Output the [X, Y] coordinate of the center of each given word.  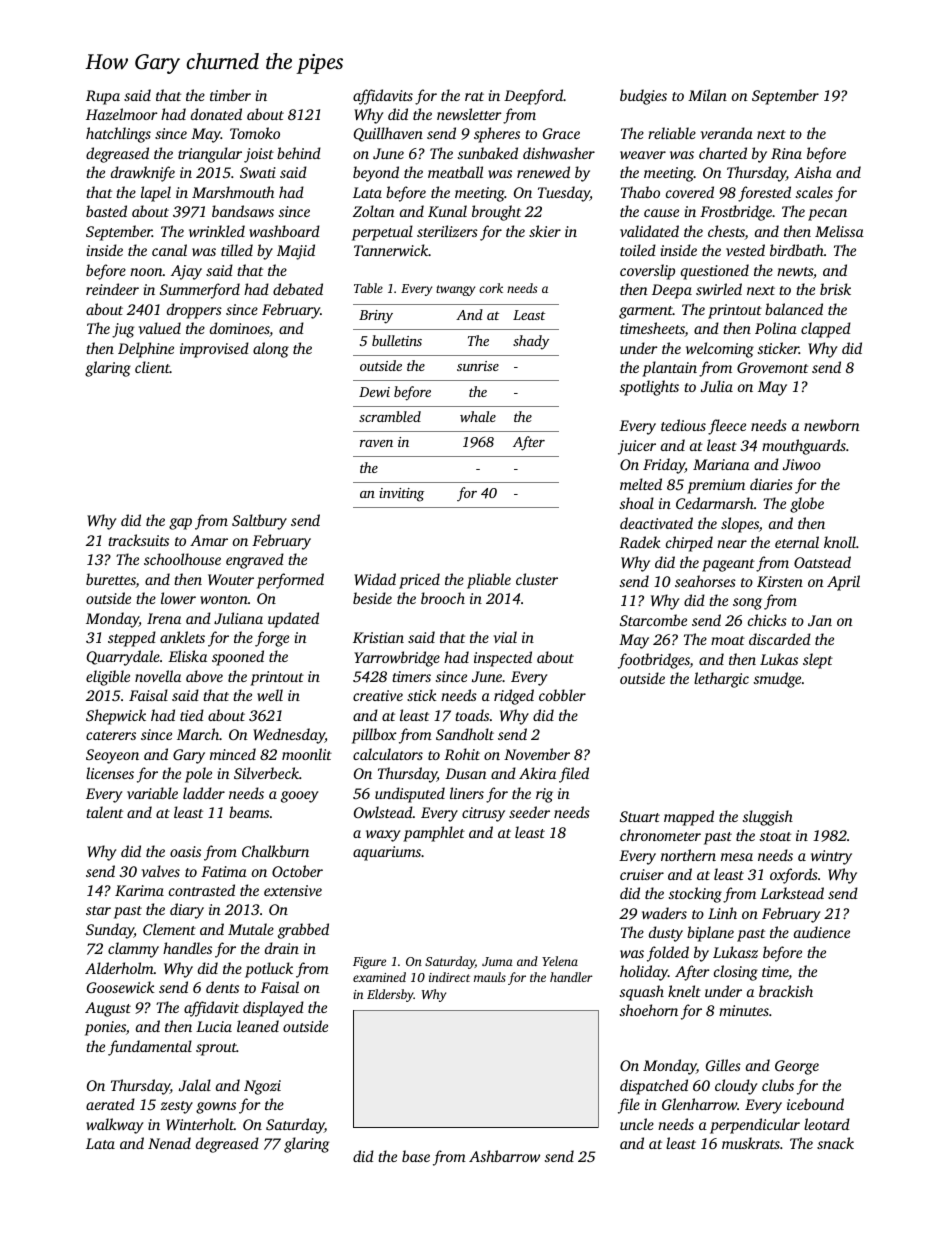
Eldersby [390, 995]
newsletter [469, 114]
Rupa [103, 97]
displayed [273, 1009]
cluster [537, 579]
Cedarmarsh [715, 503]
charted [723, 153]
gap [180, 524]
